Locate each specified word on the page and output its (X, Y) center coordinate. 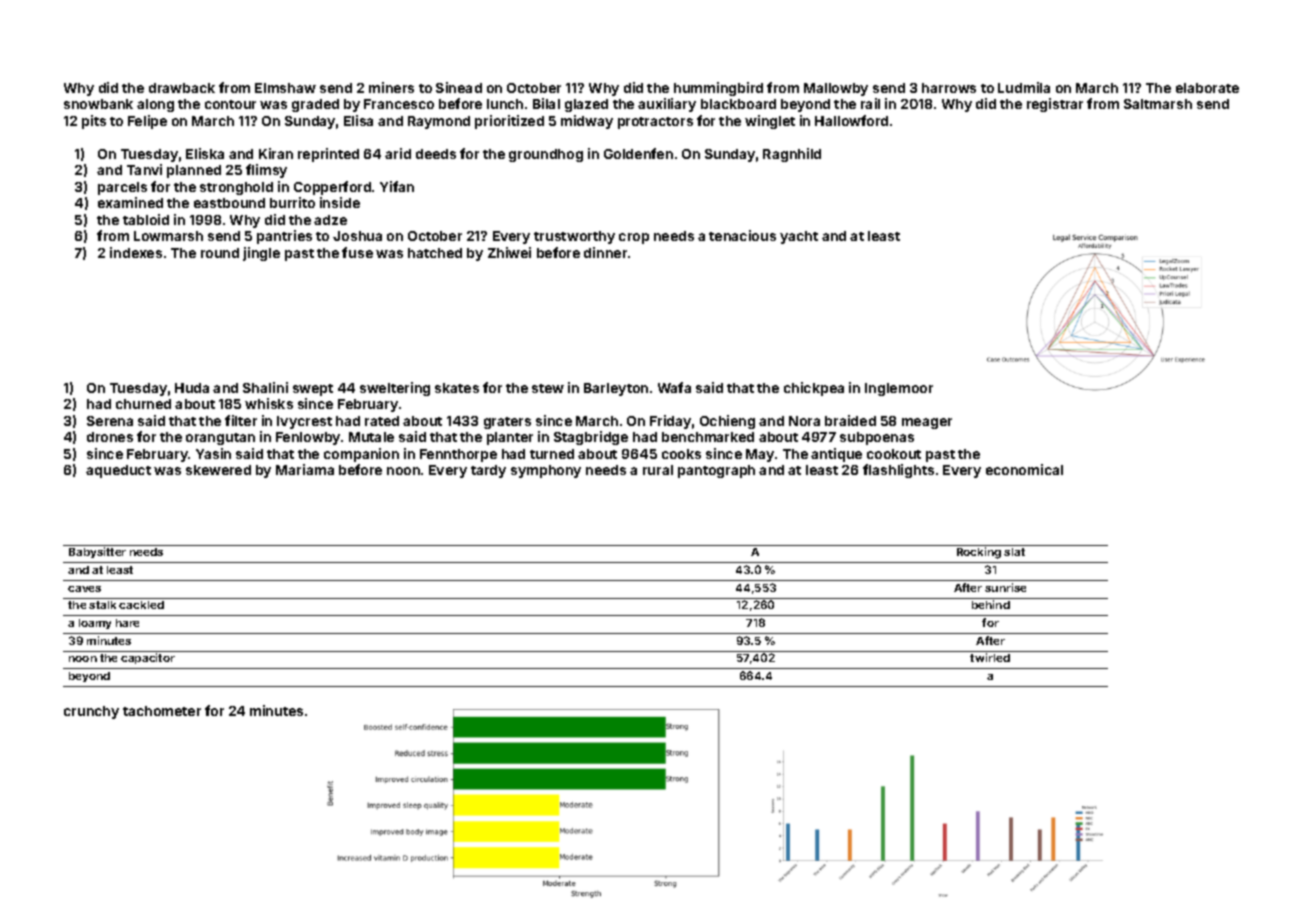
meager (927, 423)
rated (382, 421)
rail (870, 103)
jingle (261, 254)
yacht (799, 237)
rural (658, 470)
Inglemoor (899, 389)
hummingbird (718, 89)
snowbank (98, 104)
